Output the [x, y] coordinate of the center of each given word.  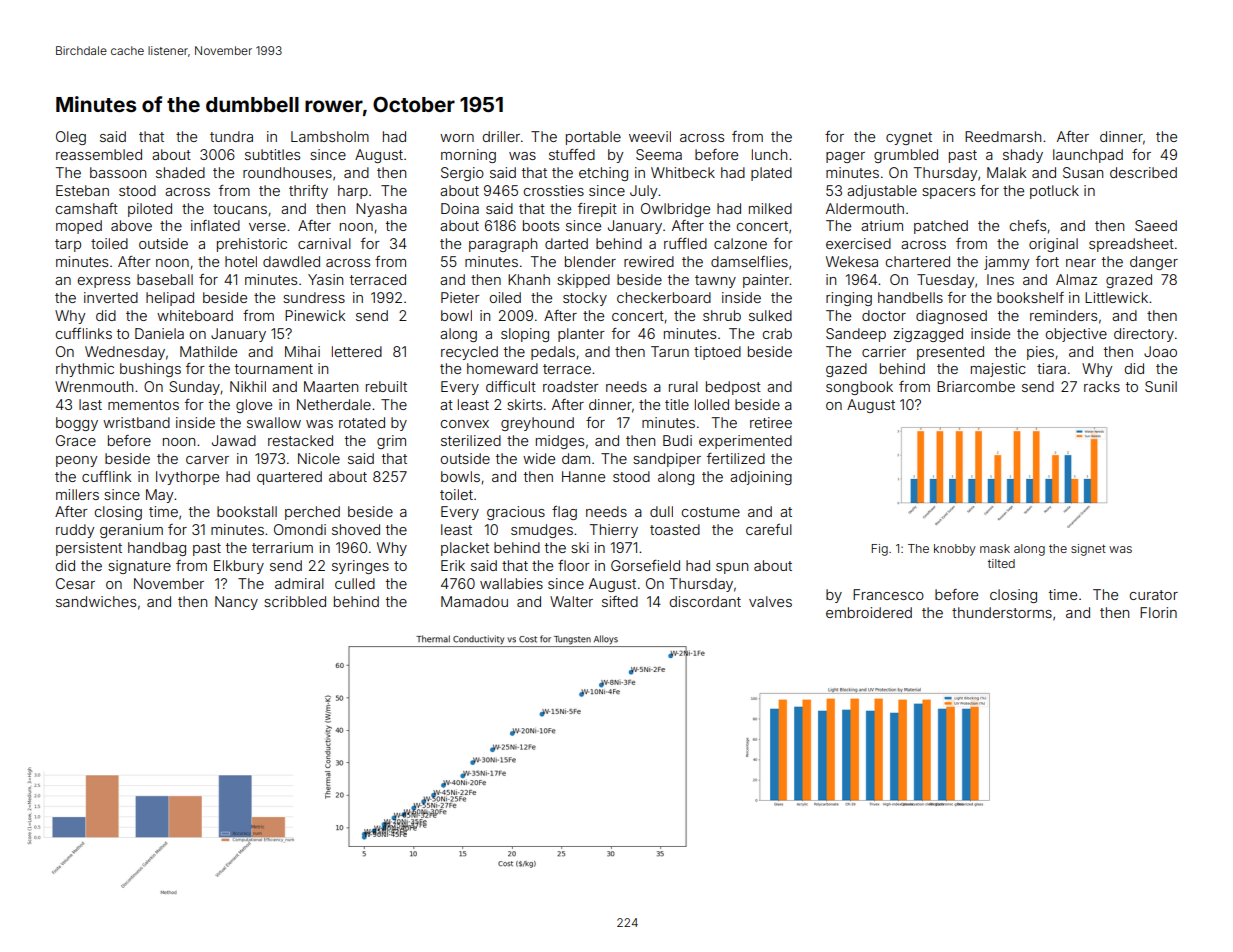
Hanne [583, 476]
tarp [68, 245]
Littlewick [1116, 297]
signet [1088, 550]
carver [207, 460]
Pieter [460, 297]
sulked [770, 315]
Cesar [75, 583]
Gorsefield [645, 565]
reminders [1063, 315]
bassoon [118, 172]
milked [770, 208]
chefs [1028, 225]
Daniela [159, 333]
